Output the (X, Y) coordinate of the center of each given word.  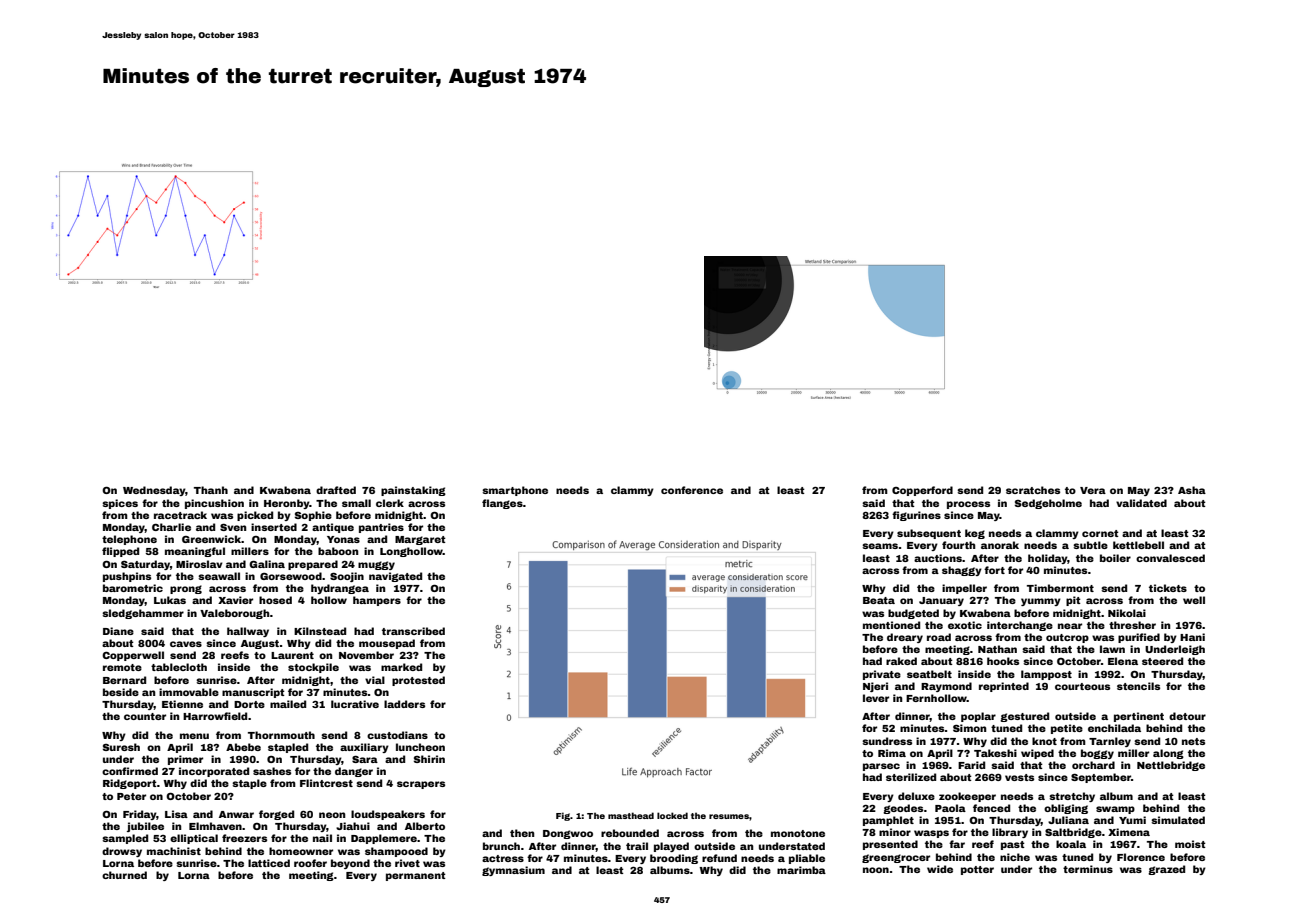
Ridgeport (130, 784)
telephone (129, 540)
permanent (416, 876)
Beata (879, 600)
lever (876, 698)
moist (1190, 844)
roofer (310, 863)
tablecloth (179, 667)
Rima (892, 753)
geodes (903, 809)
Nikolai (1127, 613)
